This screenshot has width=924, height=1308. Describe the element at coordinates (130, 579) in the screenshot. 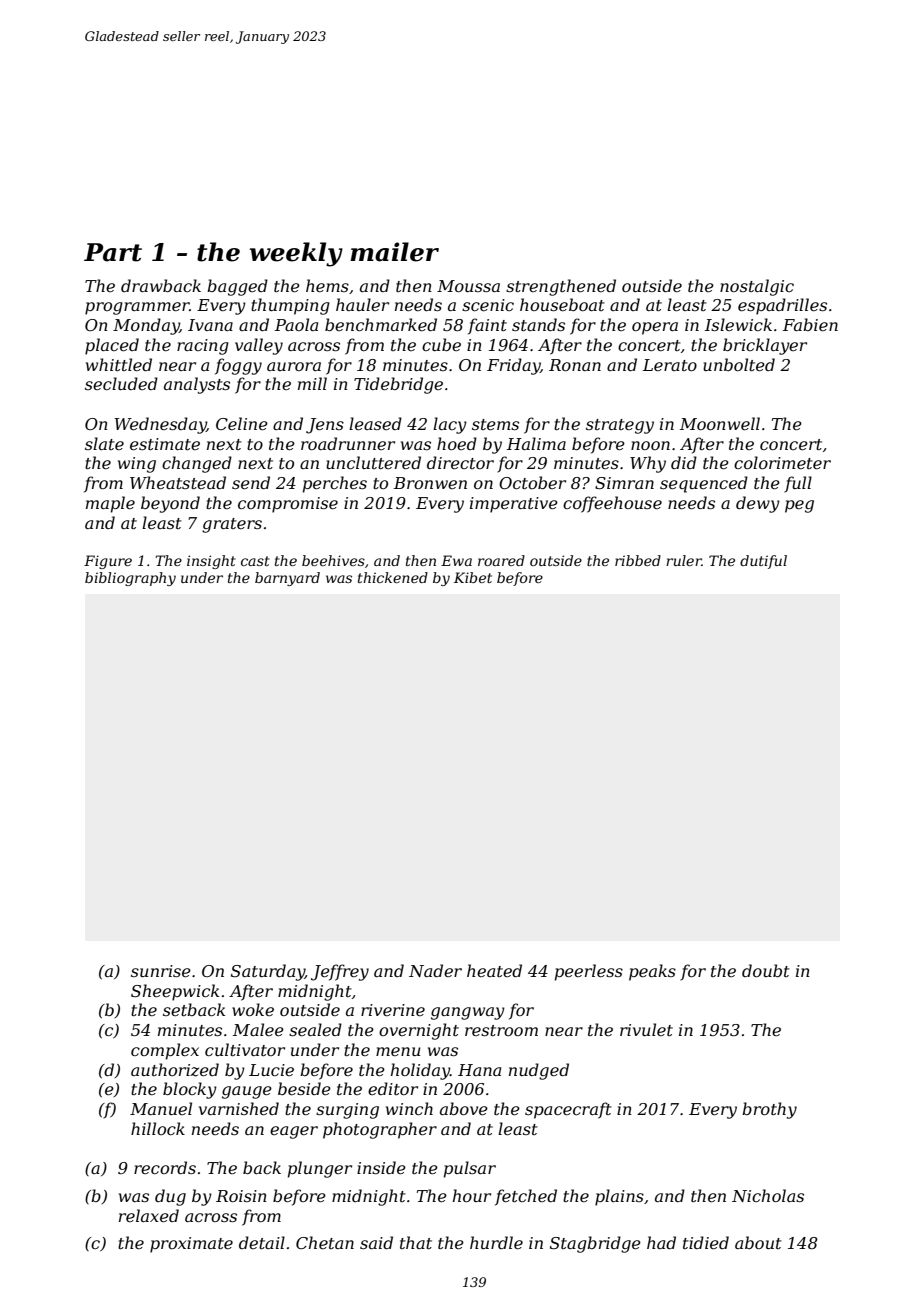

I see `bibliography` at that location.
